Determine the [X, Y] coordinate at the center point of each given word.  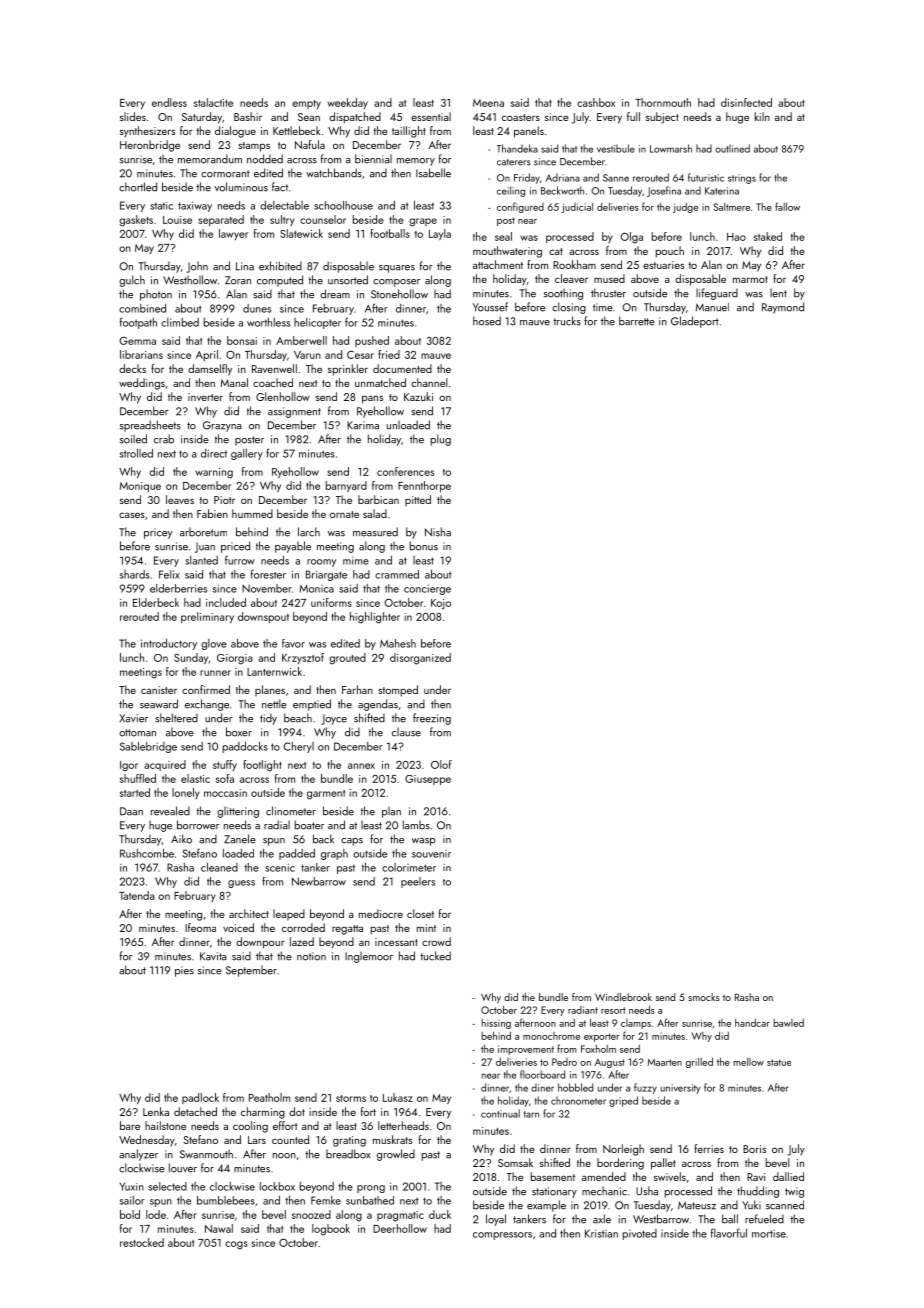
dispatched [355, 118]
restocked [142, 1242]
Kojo [441, 604]
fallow [787, 206]
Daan [131, 811]
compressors [502, 1236]
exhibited [280, 266]
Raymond [783, 308]
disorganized [420, 659]
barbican [378, 499]
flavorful [729, 1233]
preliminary [207, 617]
